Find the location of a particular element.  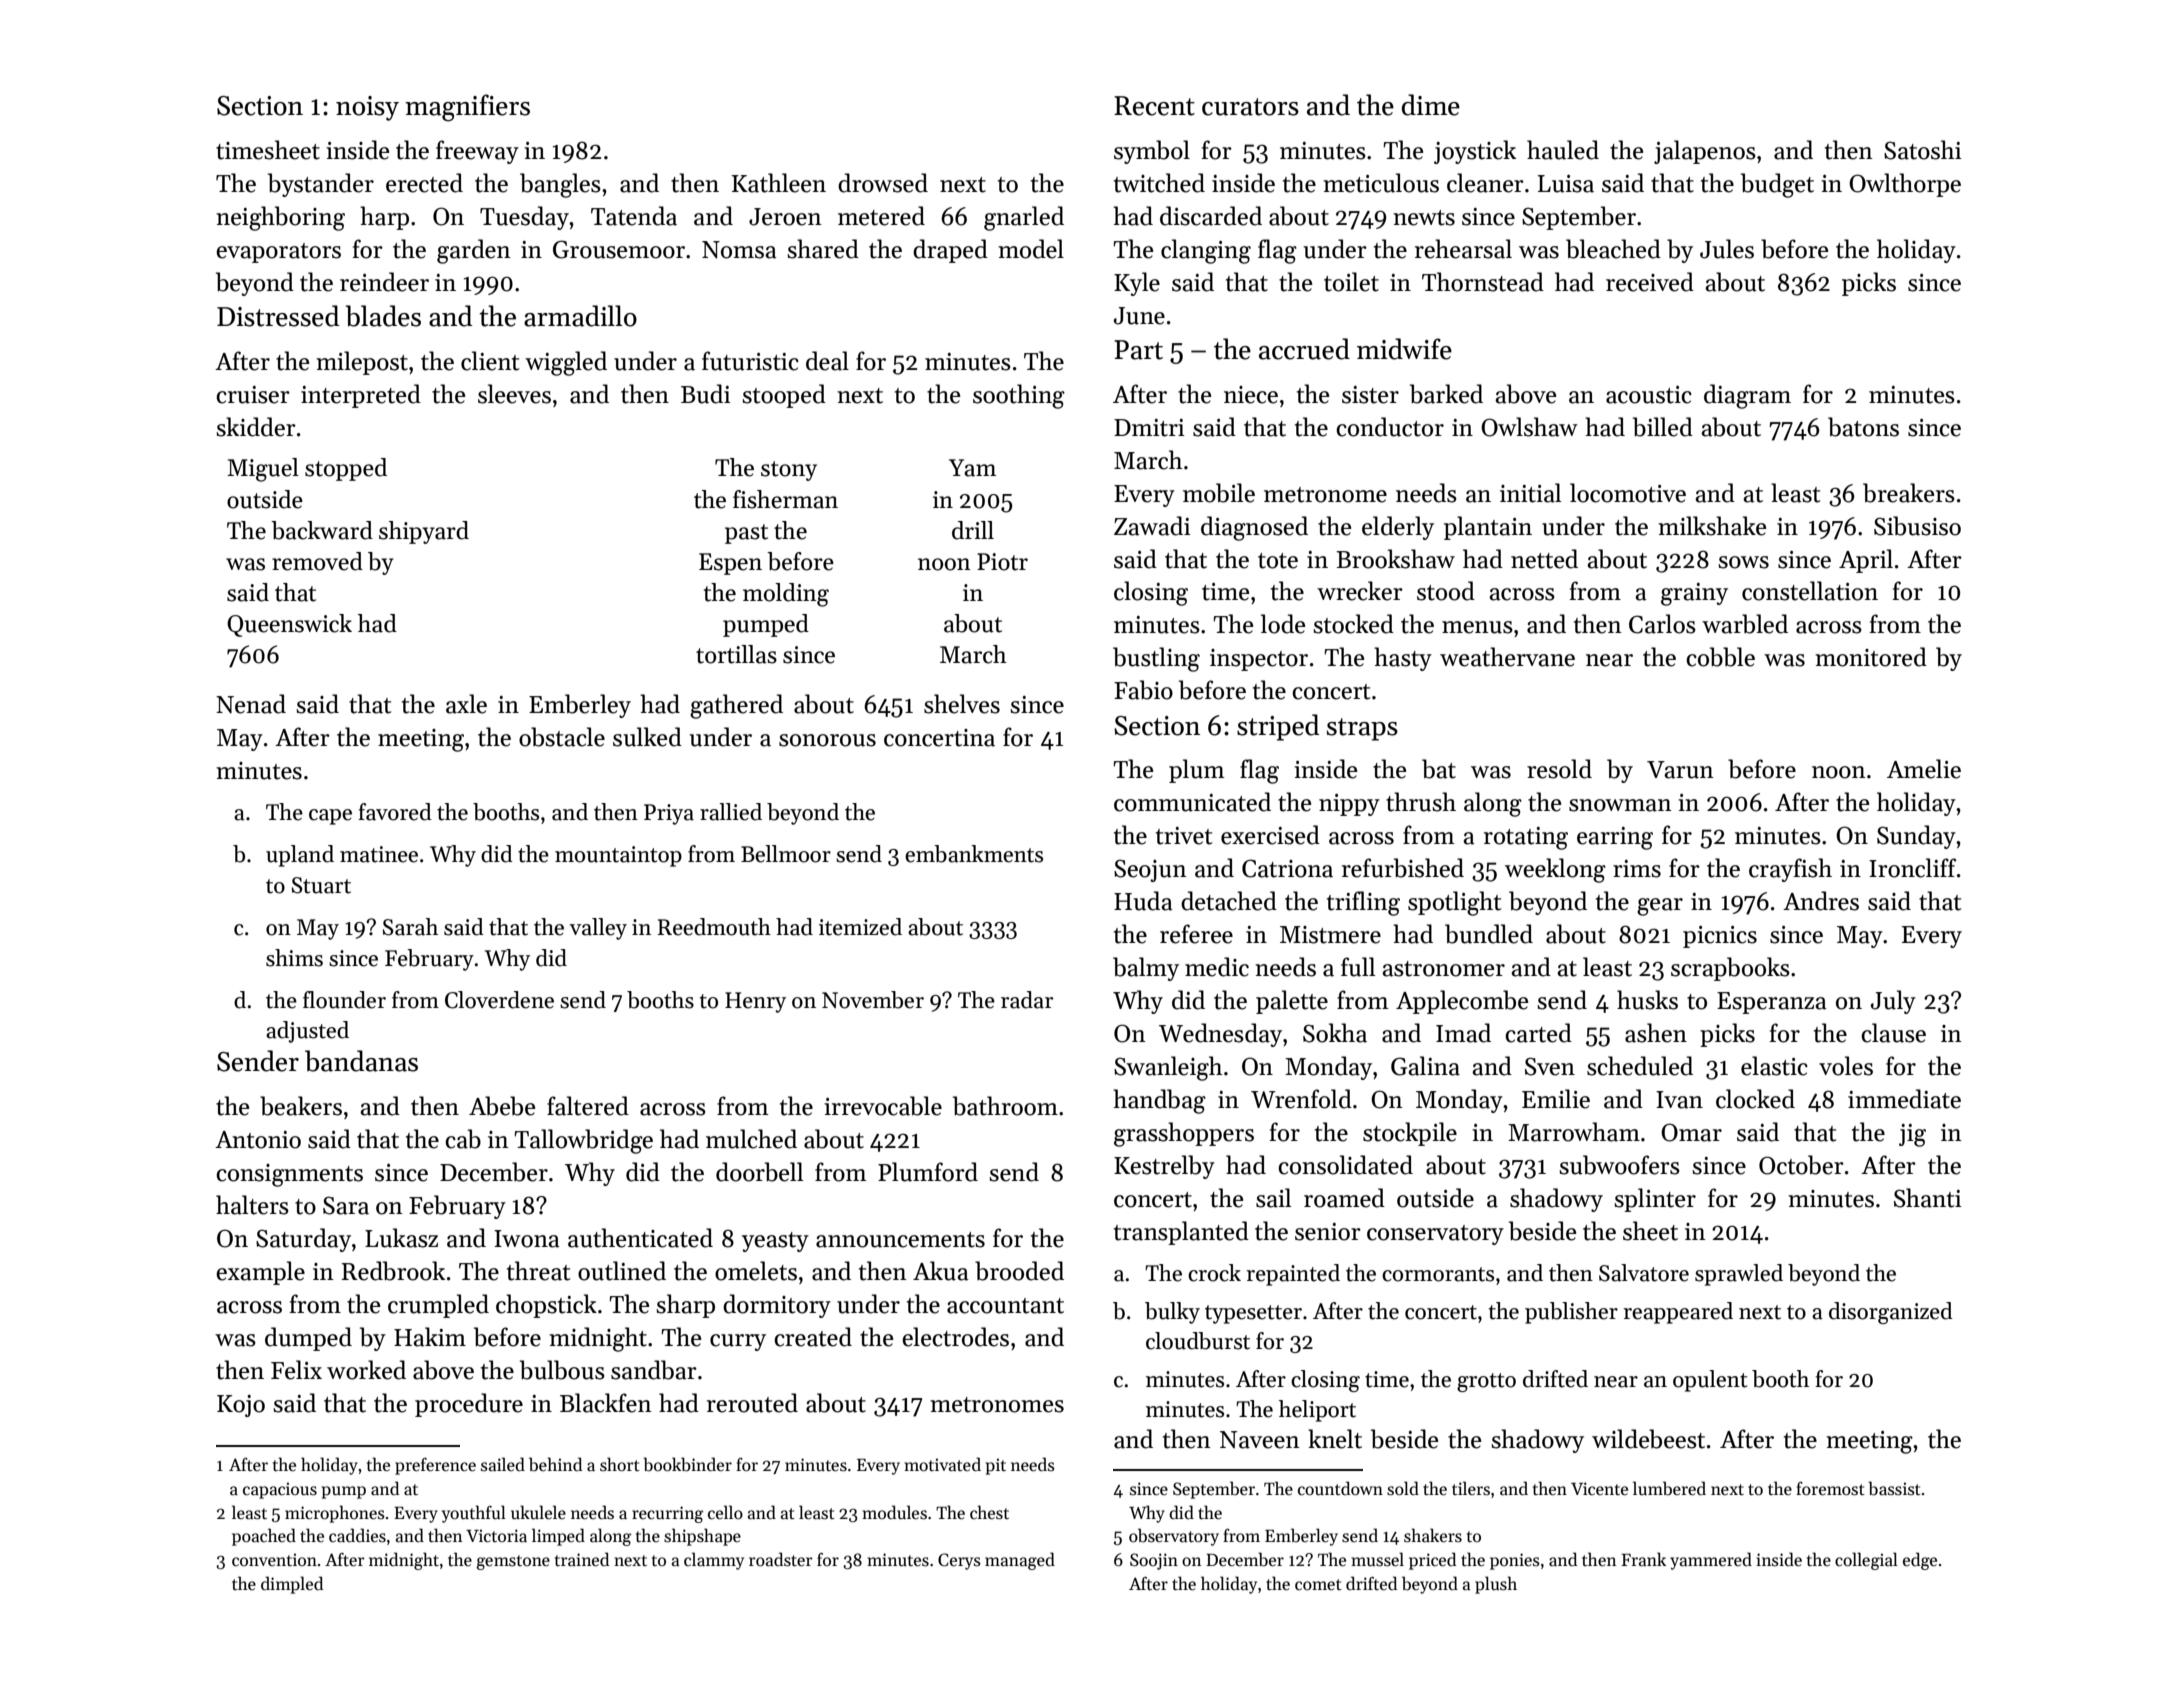

Sunday is located at coordinates (1916, 837).
